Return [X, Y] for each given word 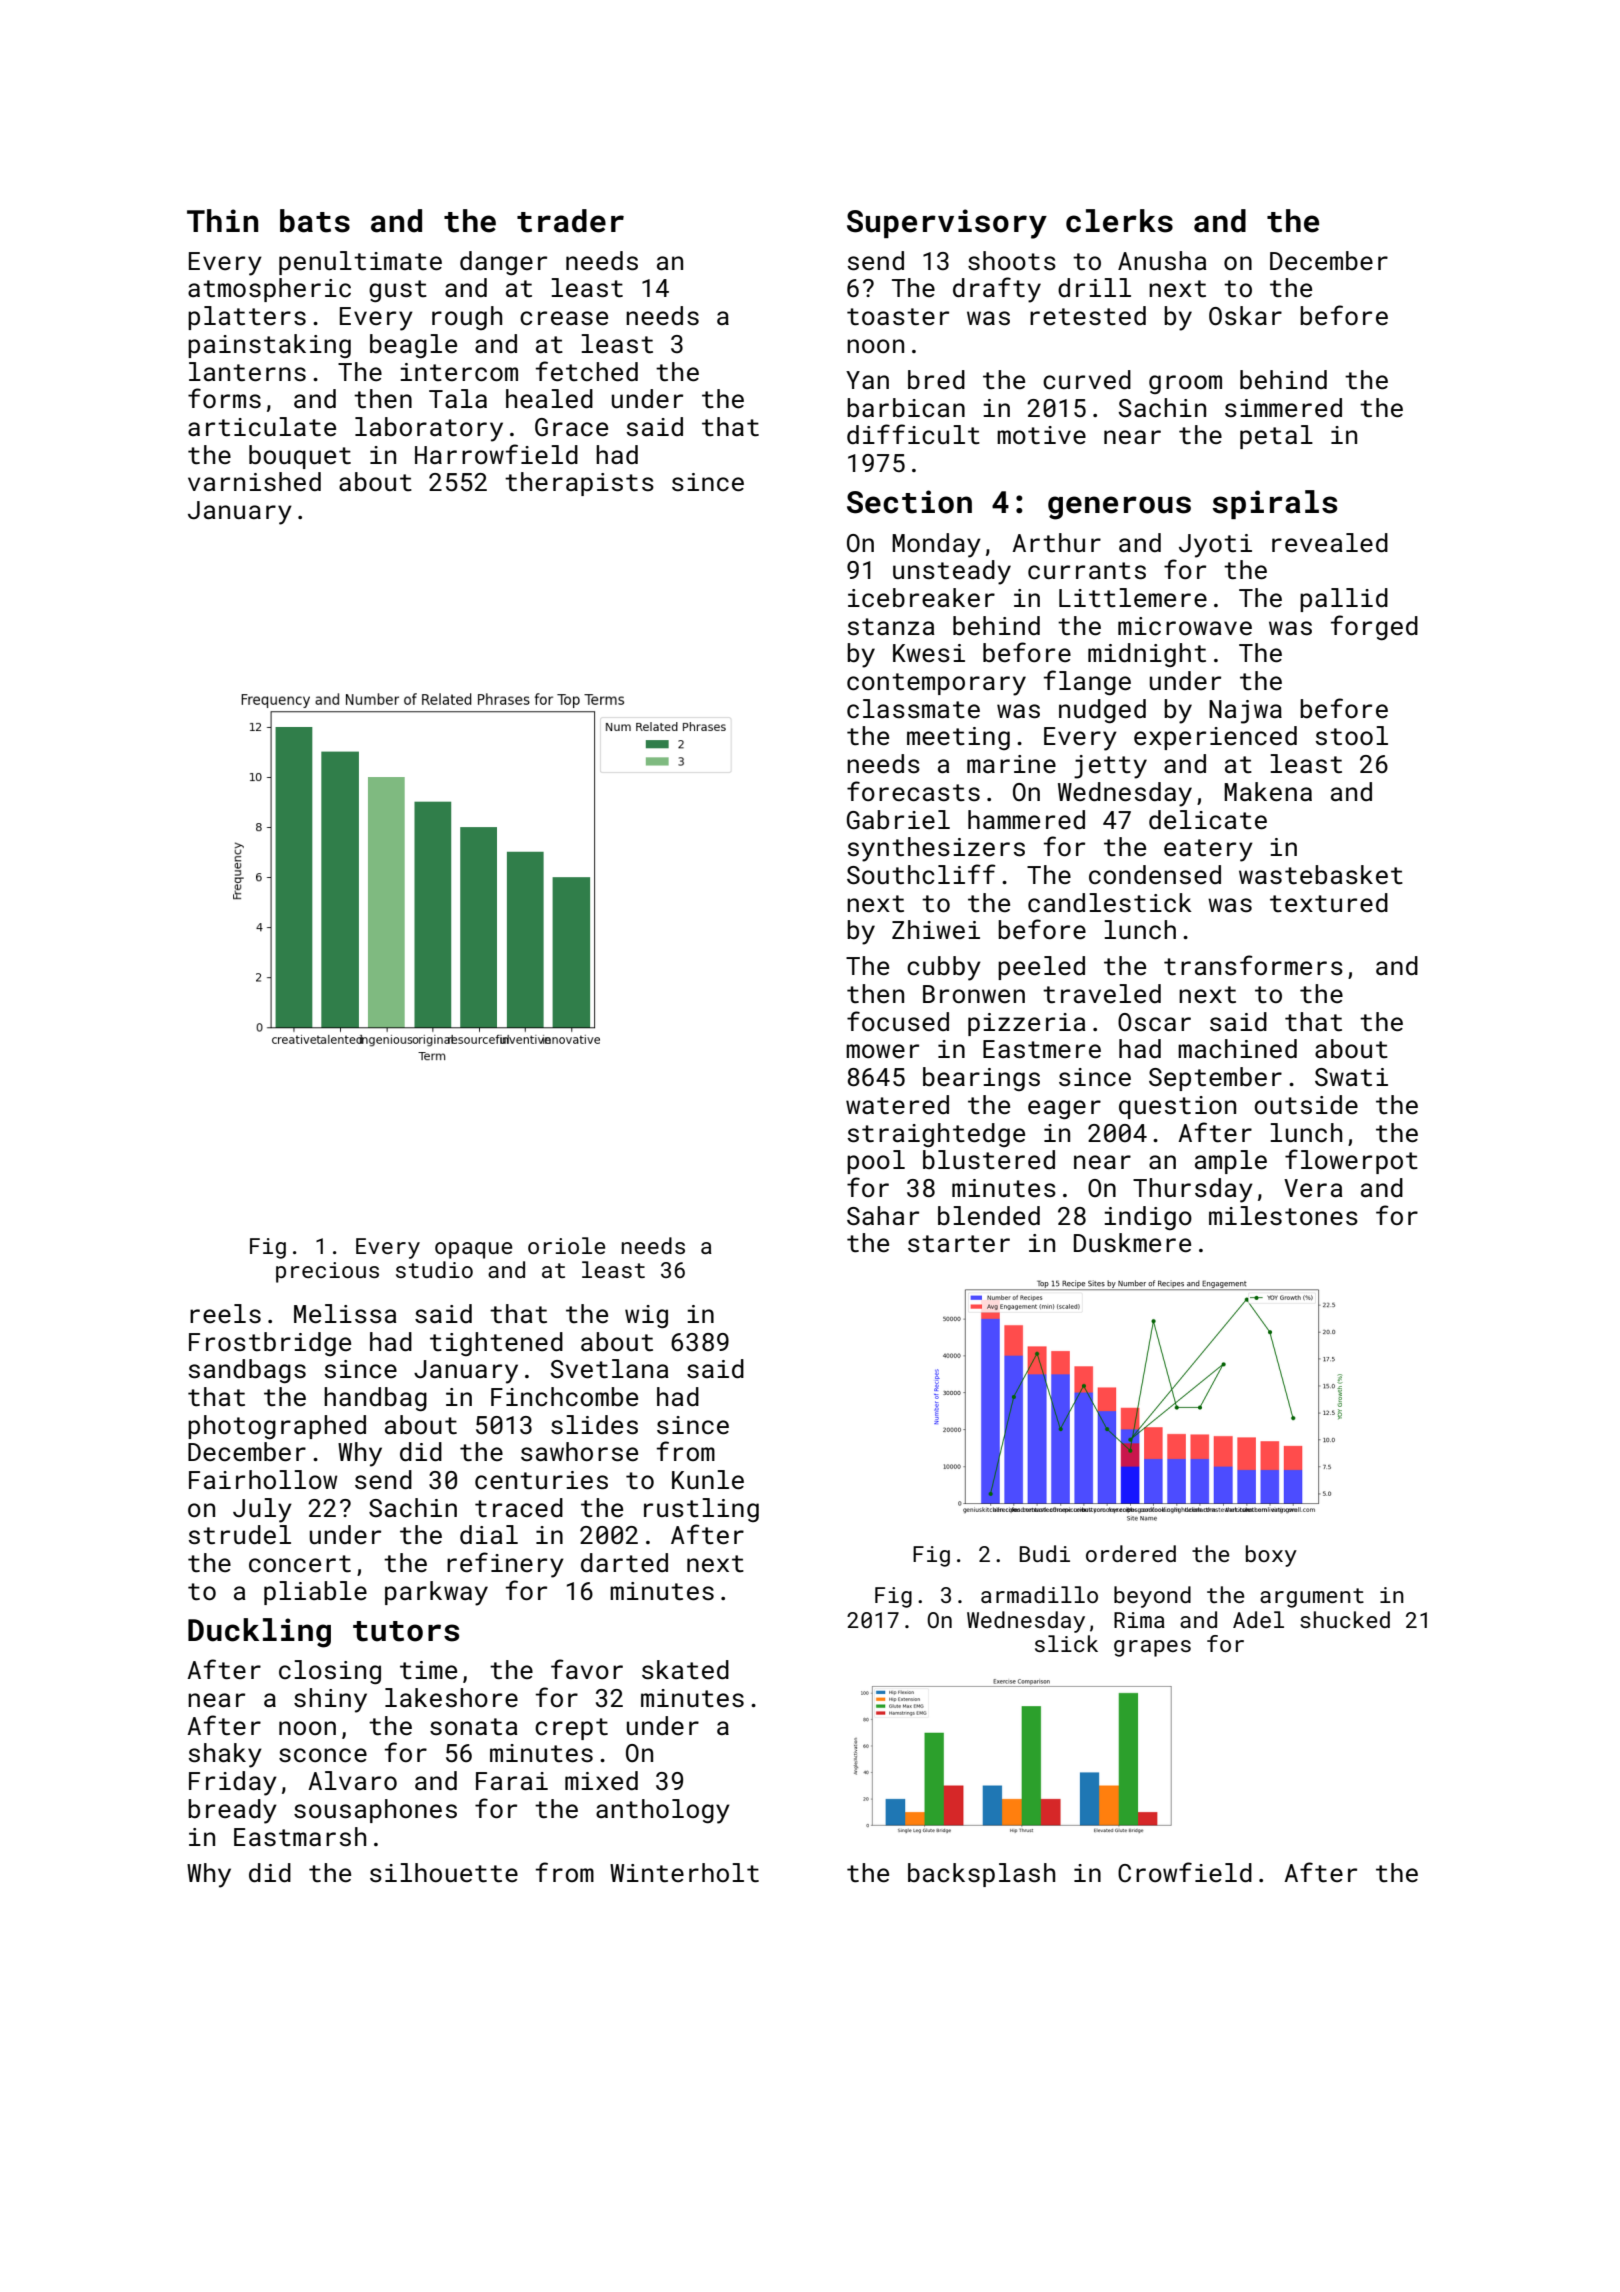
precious [327, 1272]
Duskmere [1132, 1243]
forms [224, 398]
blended [989, 1216]
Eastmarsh [300, 1837]
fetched [587, 371]
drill [1094, 287]
